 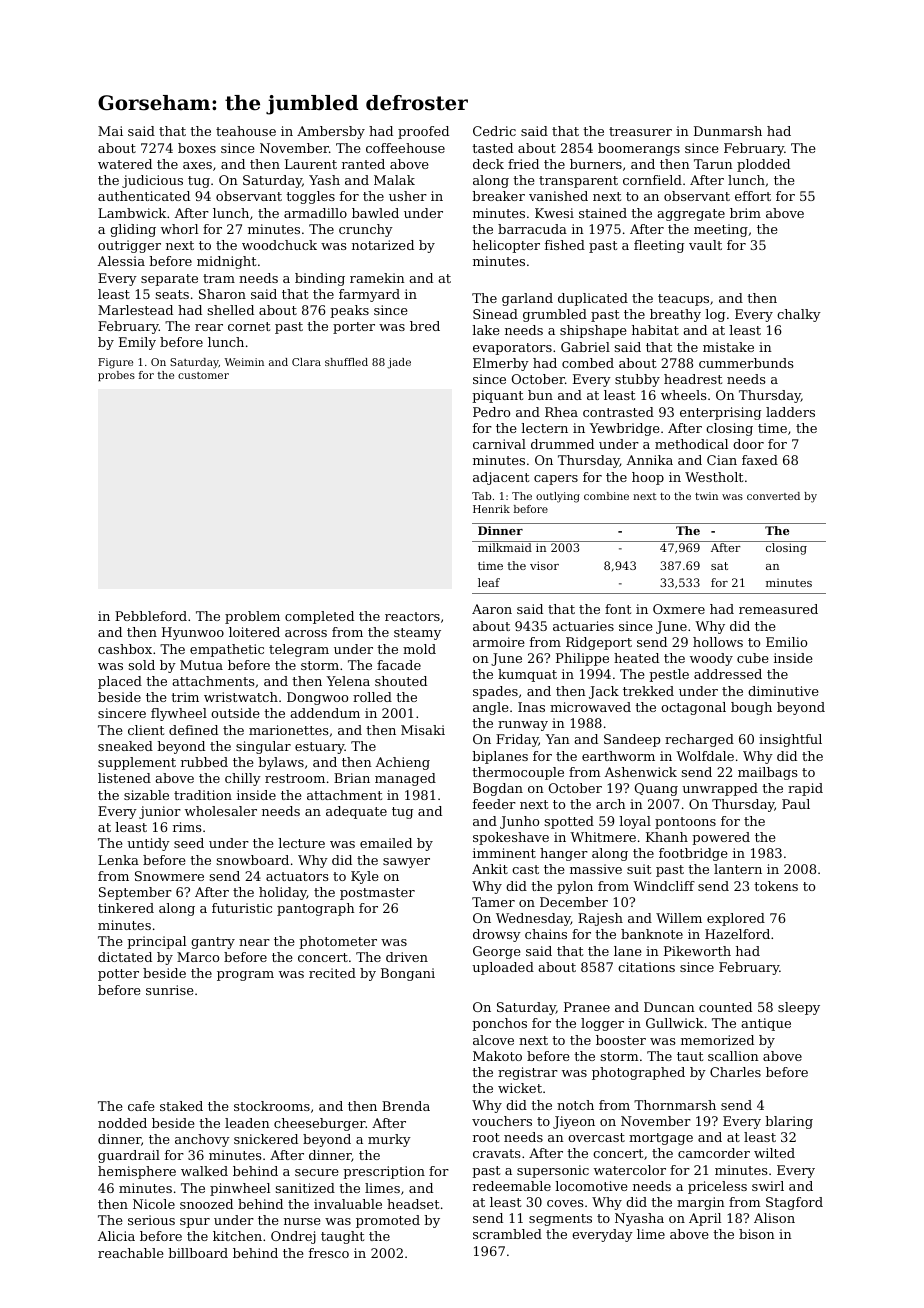 What do you see at coordinates (757, 1234) in the image?
I see `bison` at bounding box center [757, 1234].
